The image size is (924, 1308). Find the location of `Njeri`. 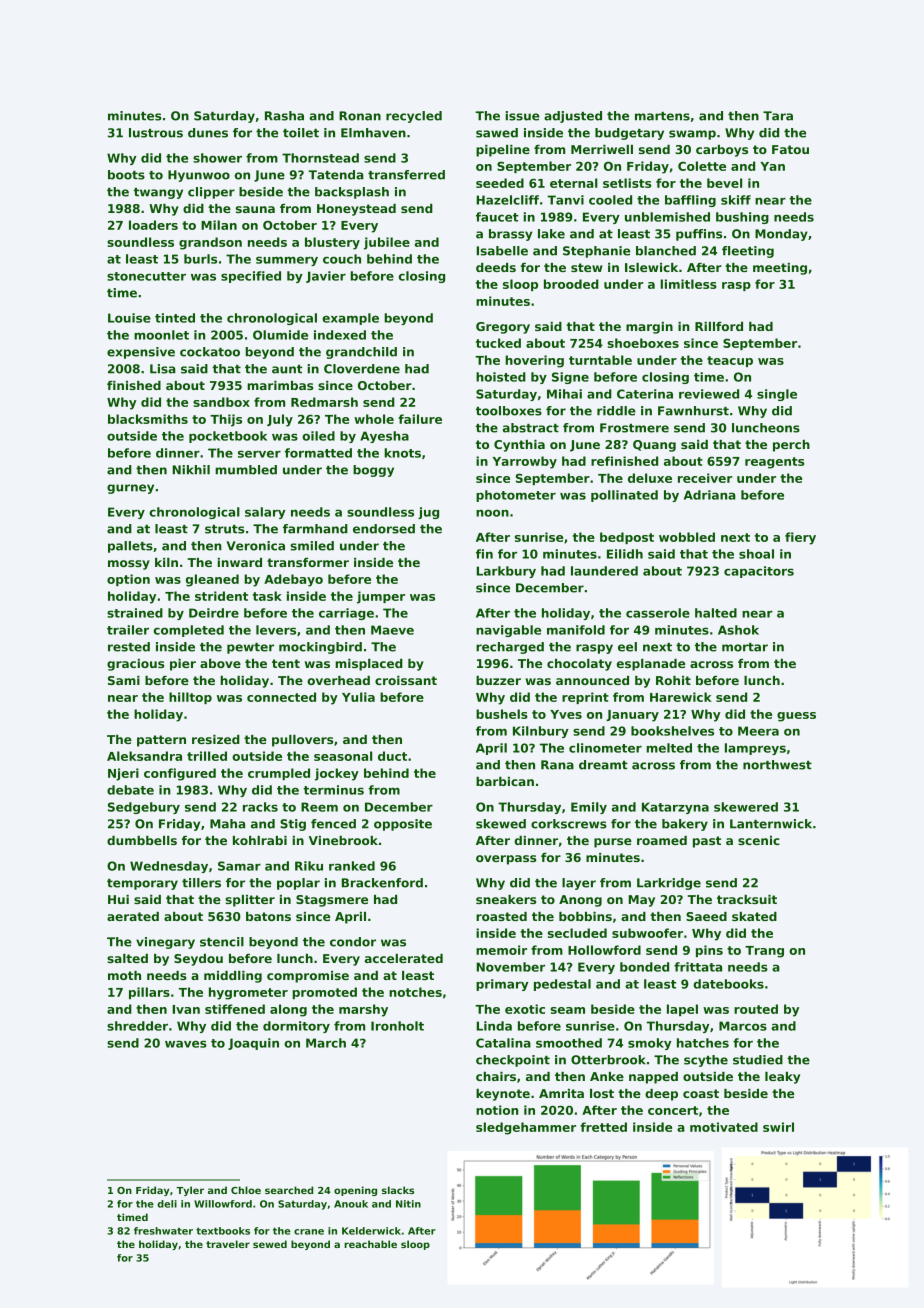

Njeri is located at coordinates (123, 774).
